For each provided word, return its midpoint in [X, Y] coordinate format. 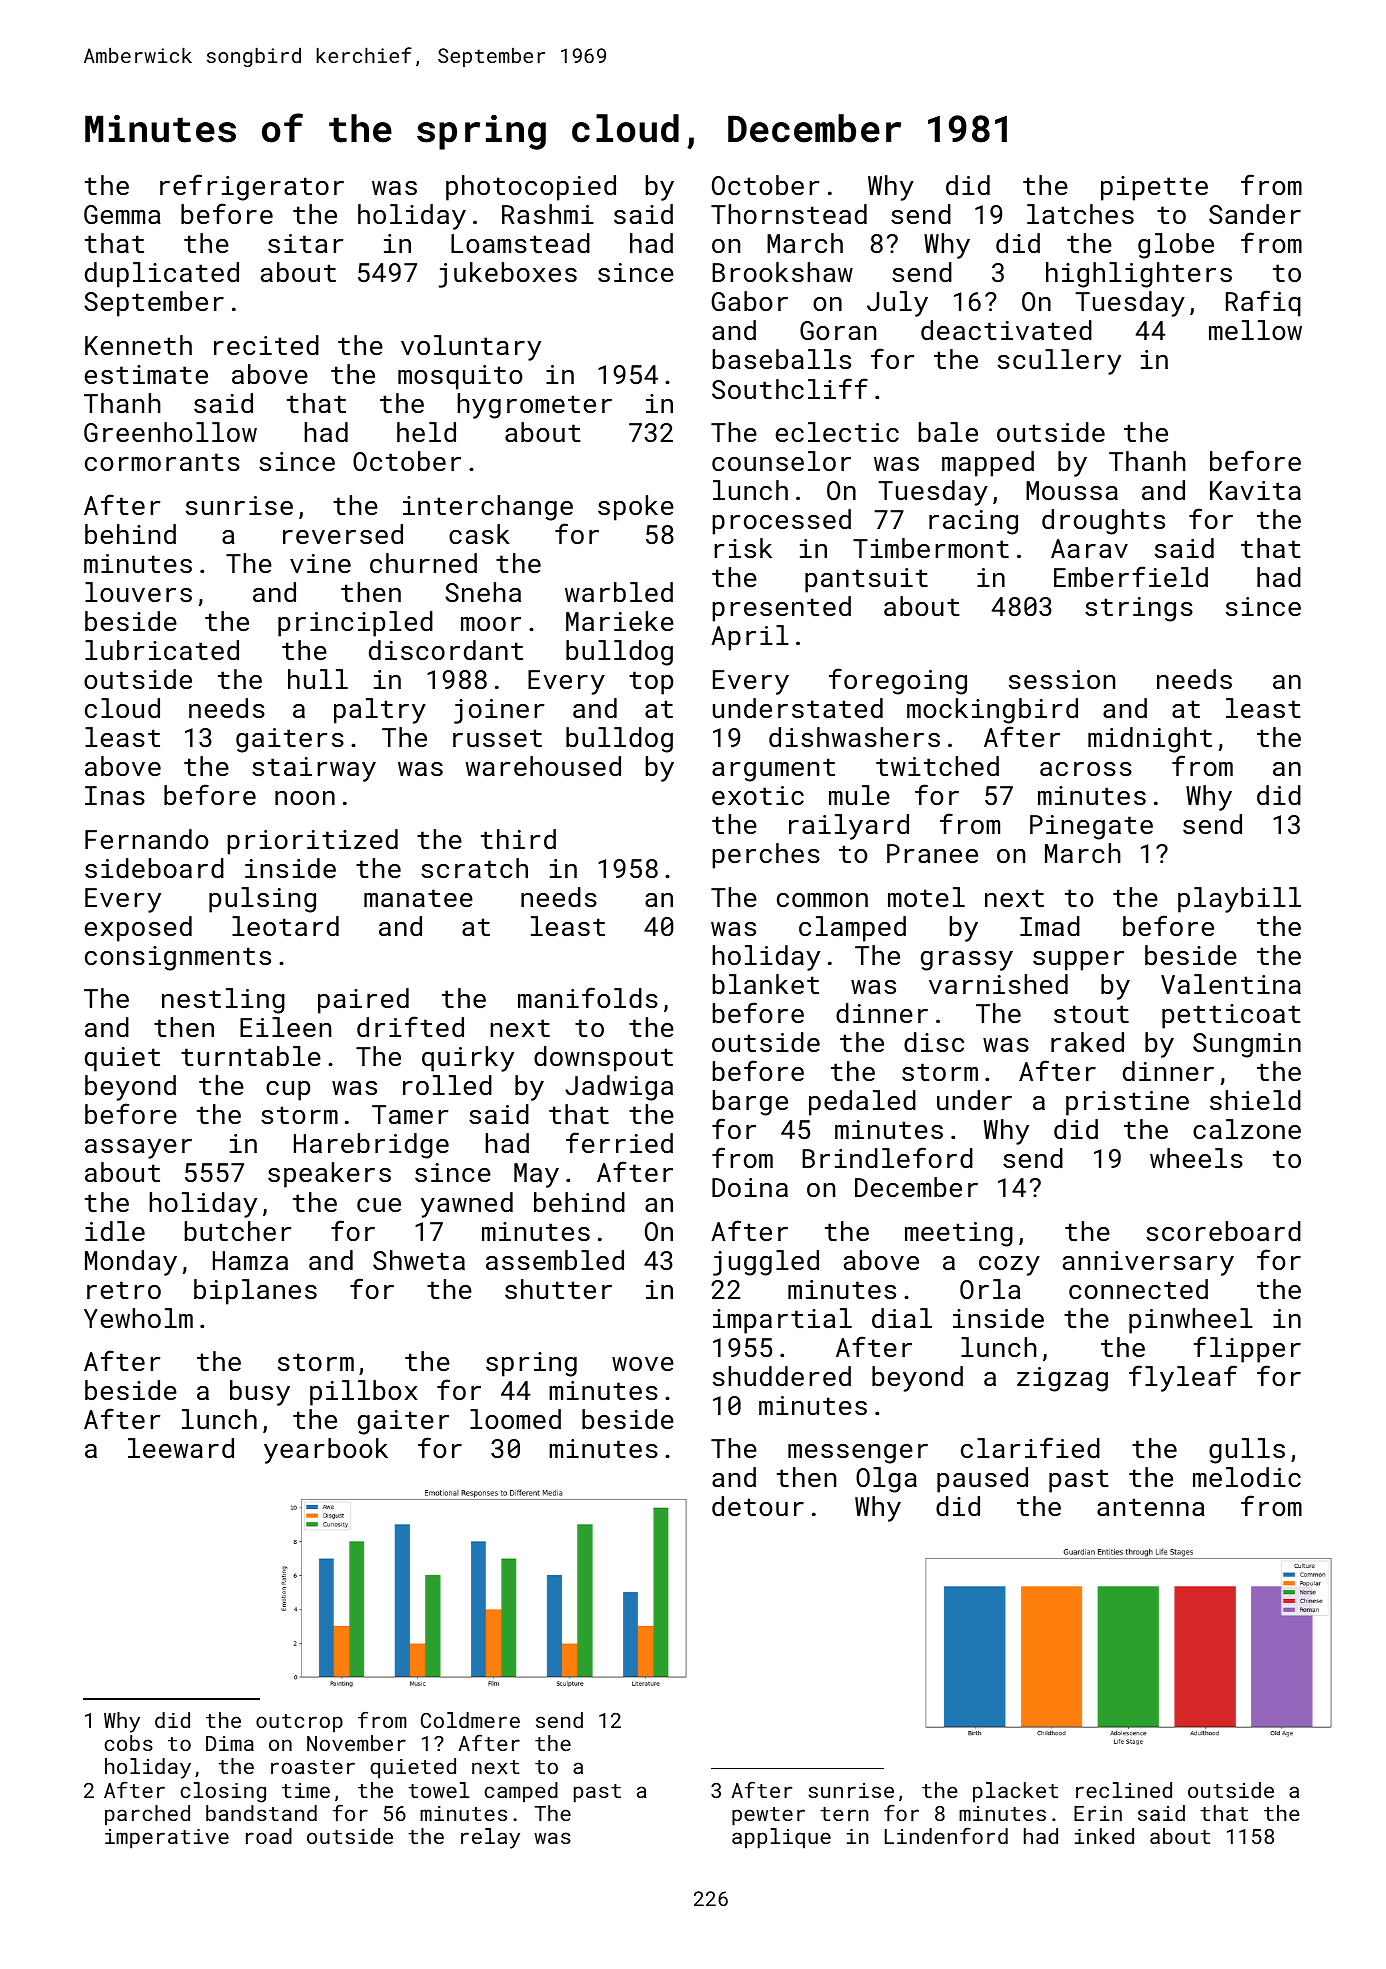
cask [479, 534]
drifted [410, 1026]
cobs [128, 1743]
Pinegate [1091, 827]
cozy [1009, 1266]
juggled [766, 1263]
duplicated [162, 275]
